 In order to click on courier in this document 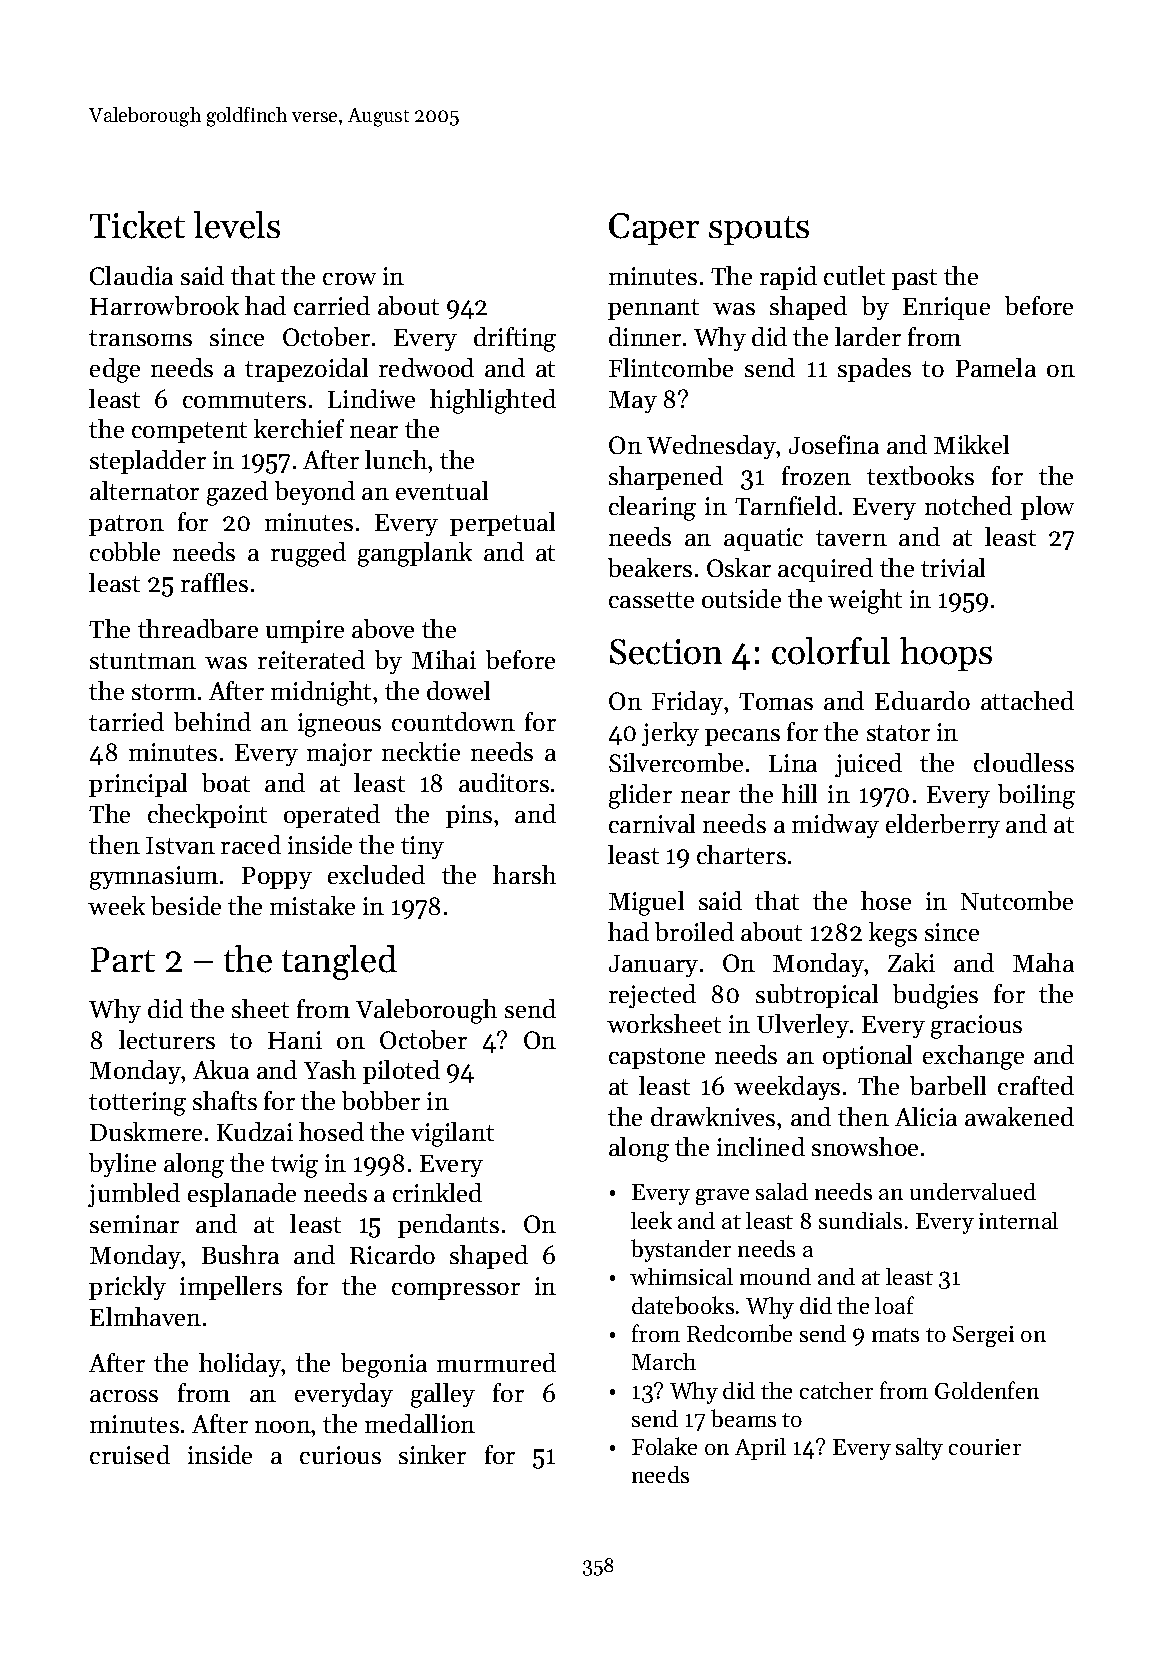, I will do `click(985, 1447)`.
